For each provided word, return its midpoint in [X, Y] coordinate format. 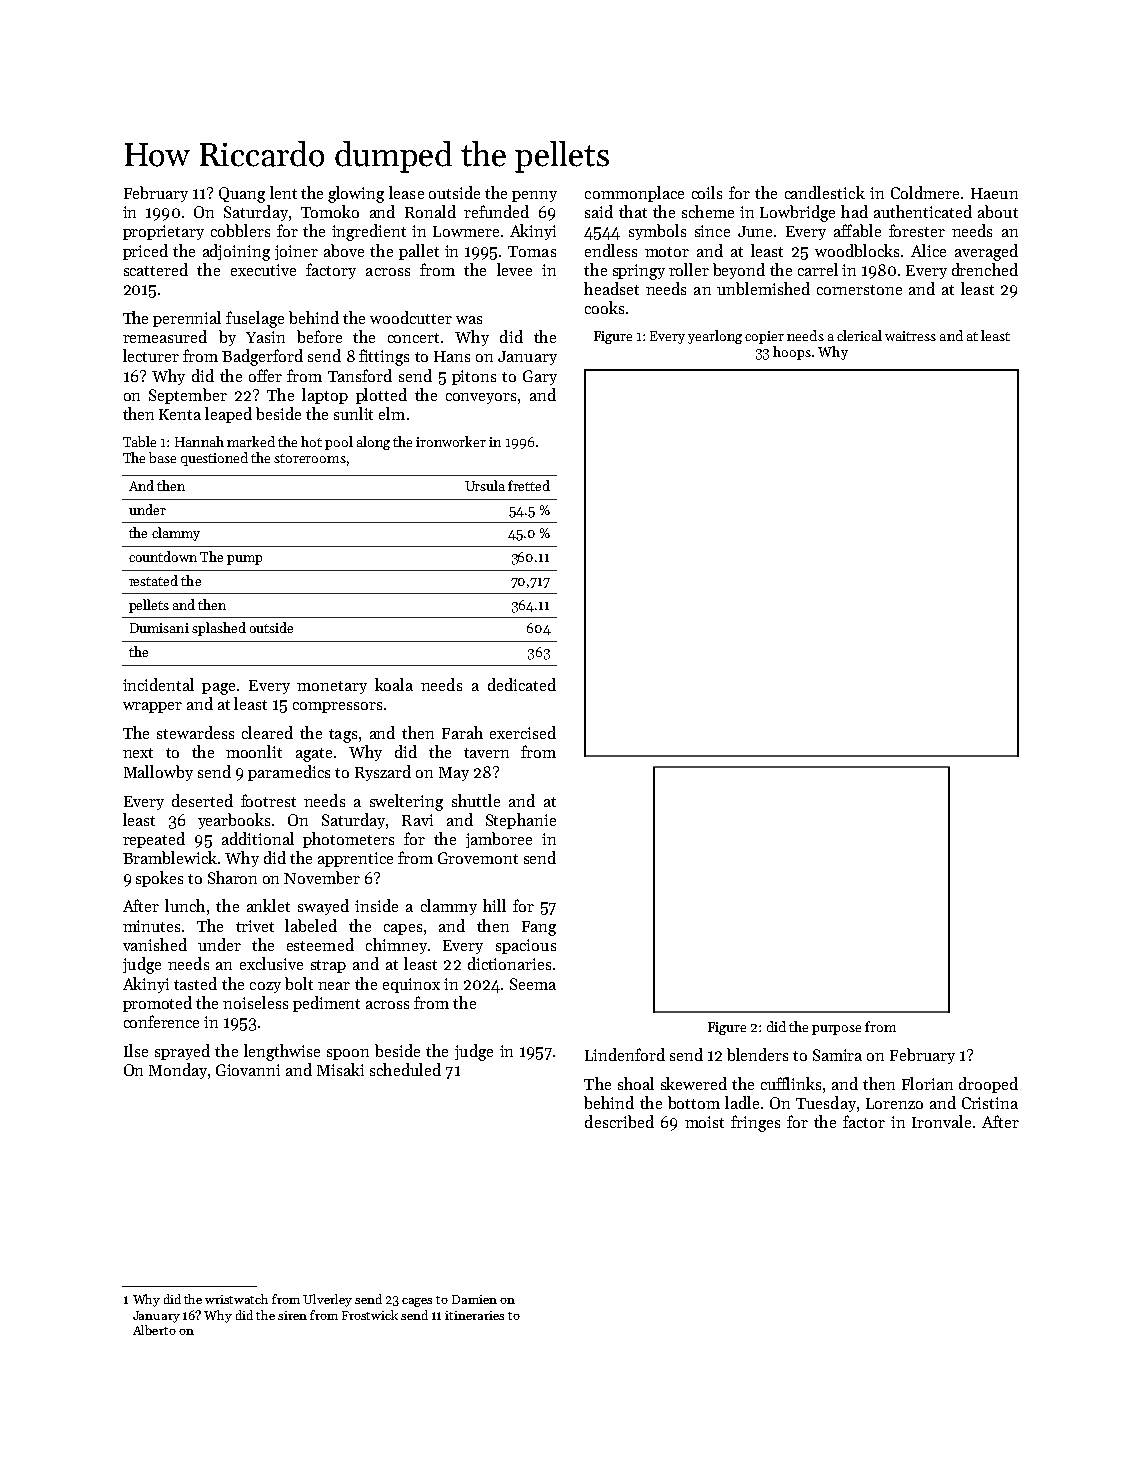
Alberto [154, 1330]
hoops [792, 353]
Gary [540, 377]
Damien [474, 1299]
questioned [214, 459]
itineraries [474, 1315]
